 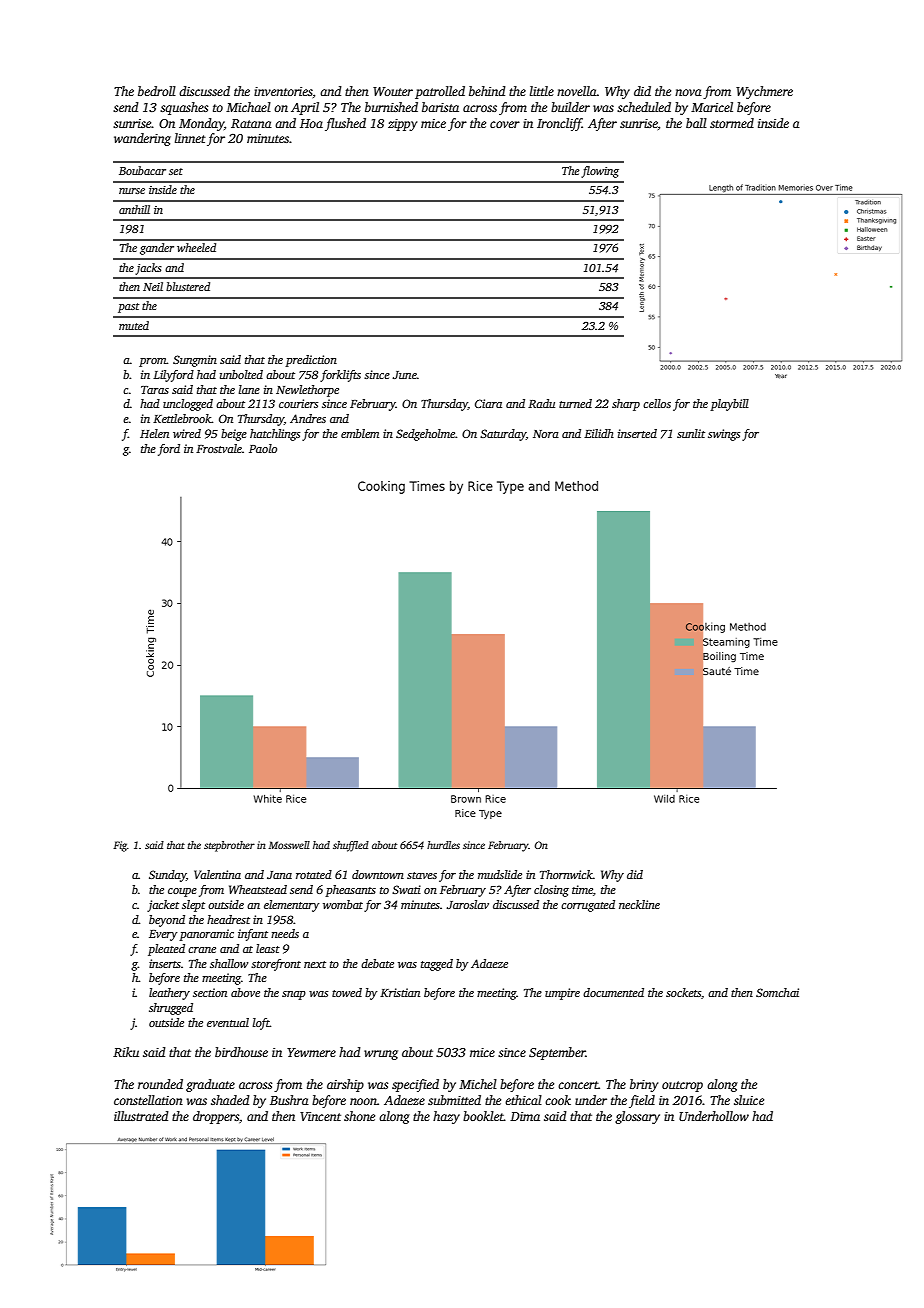 I want to click on Helen, so click(x=154, y=433).
